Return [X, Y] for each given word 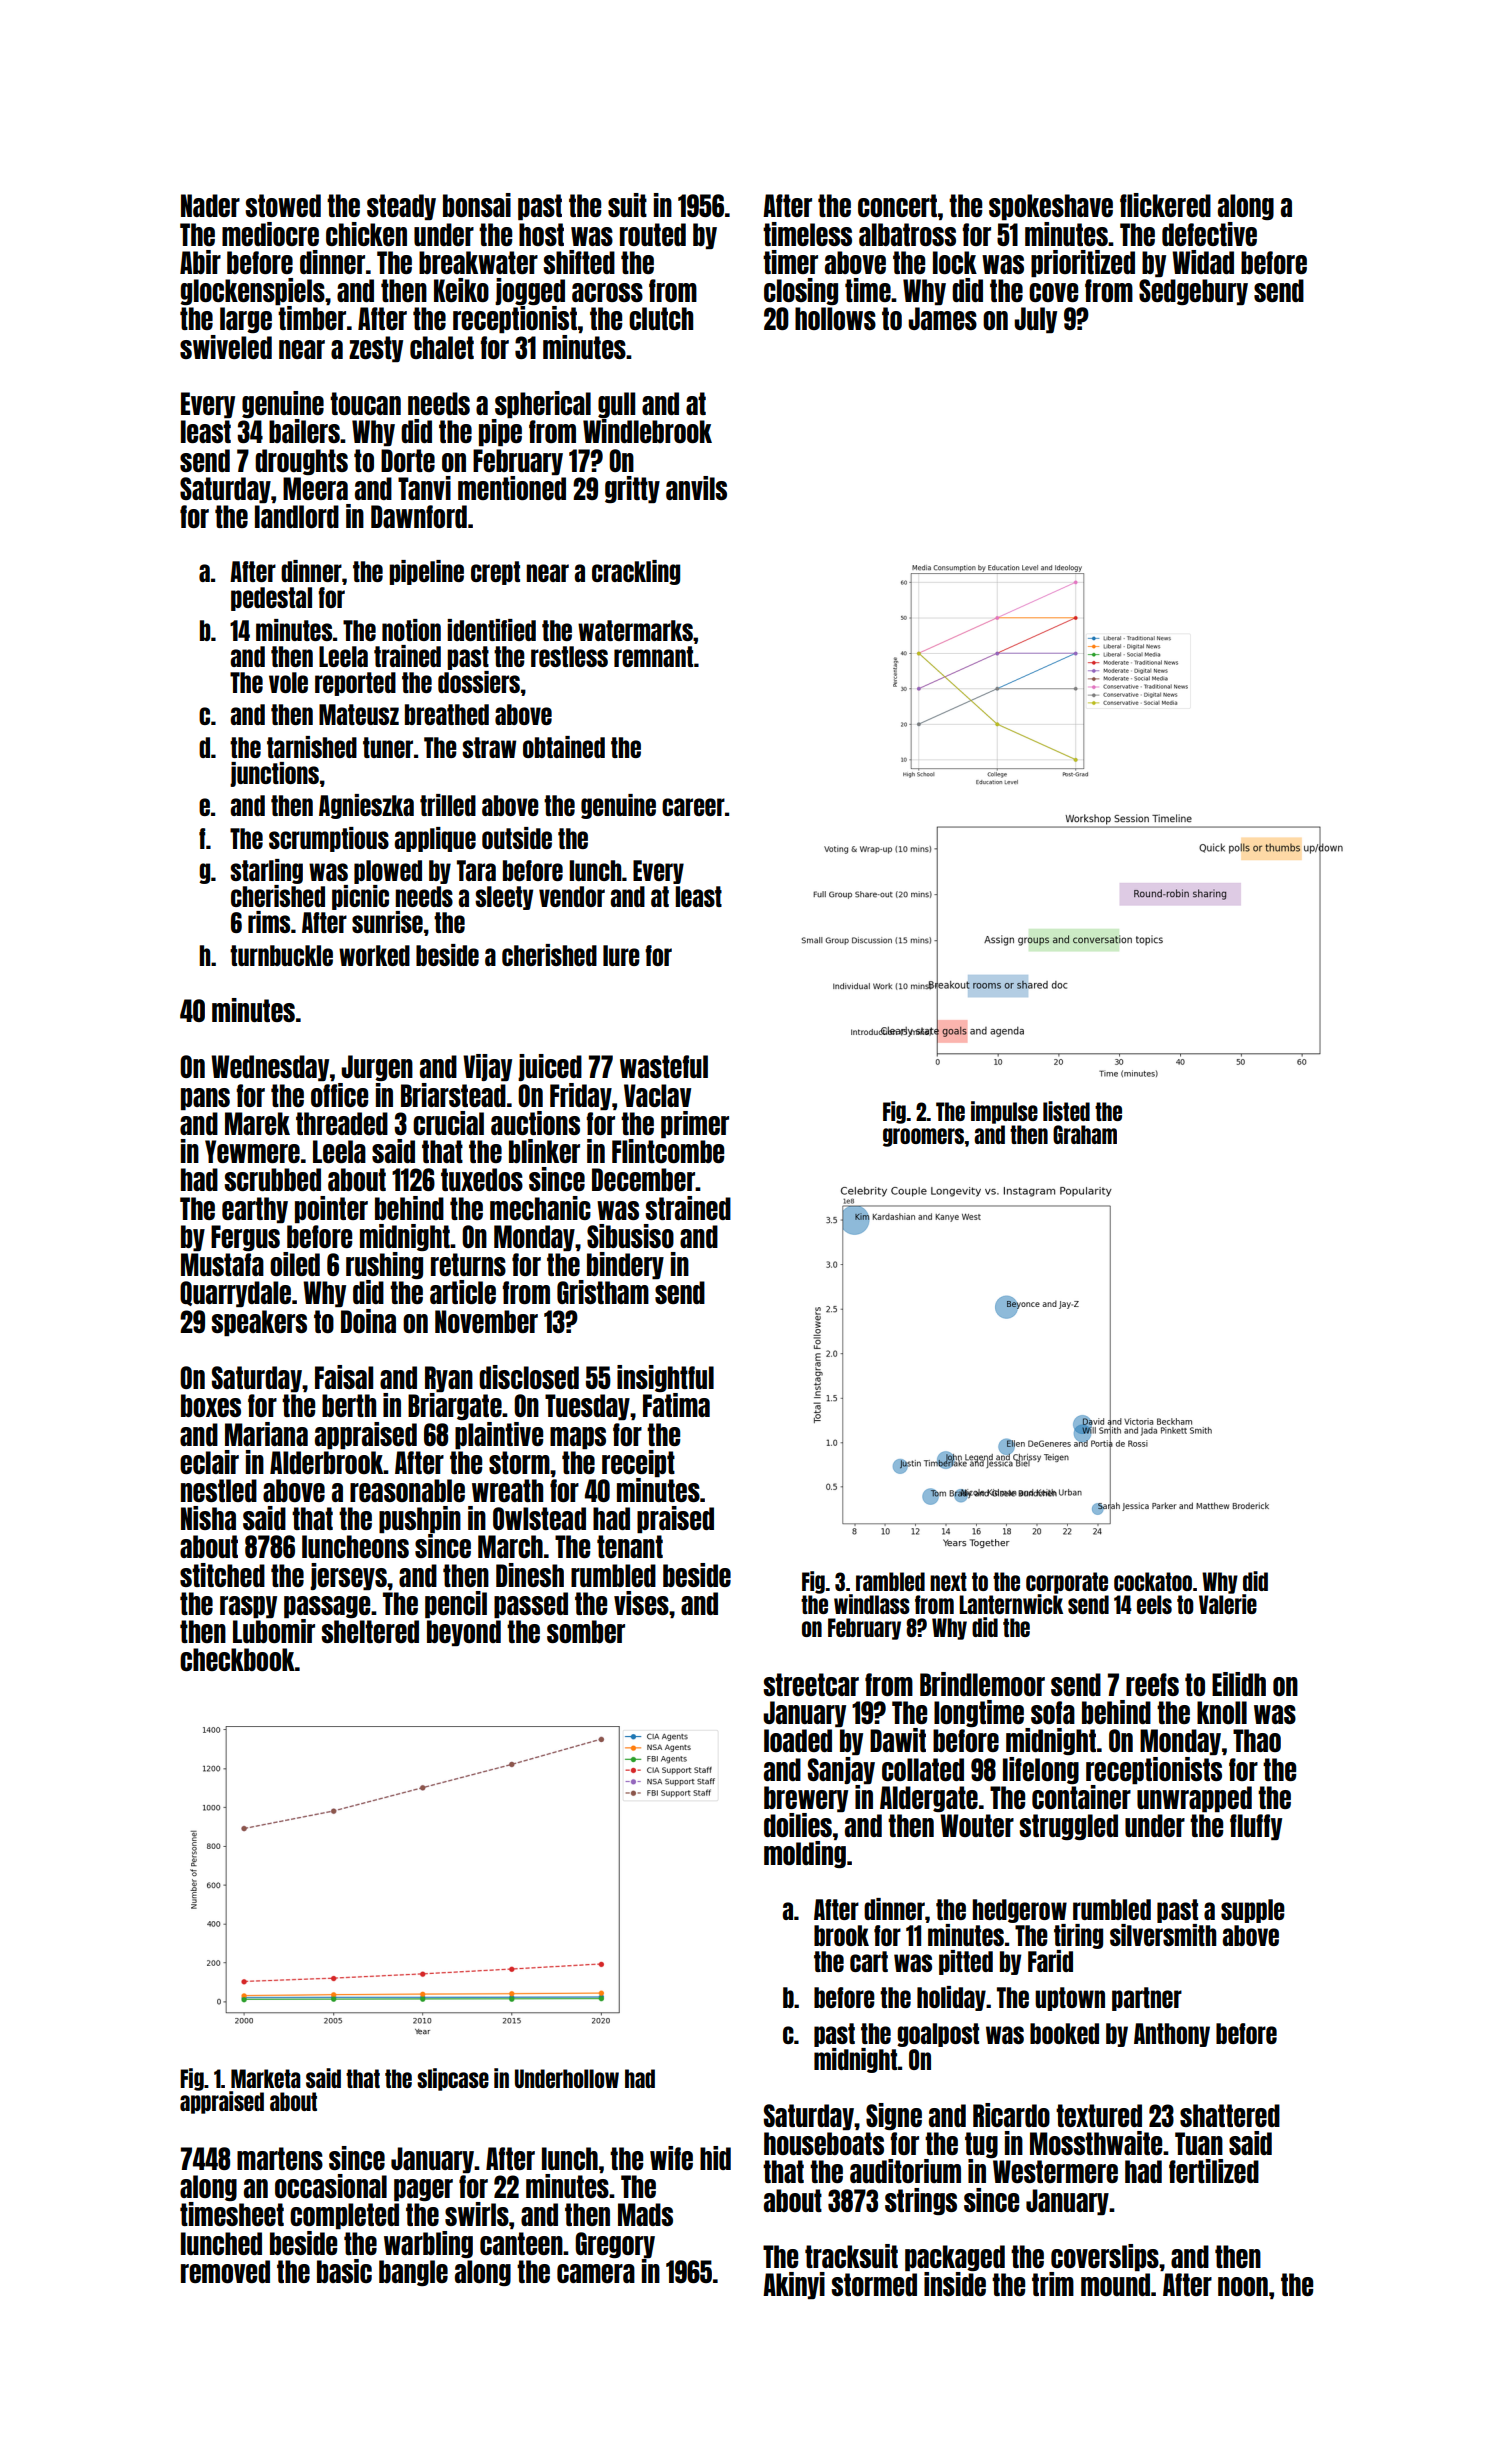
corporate [1067, 1583]
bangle [413, 2273]
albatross [907, 234]
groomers [923, 1137]
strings [921, 2201]
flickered [1165, 205]
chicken [366, 234]
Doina [368, 1321]
